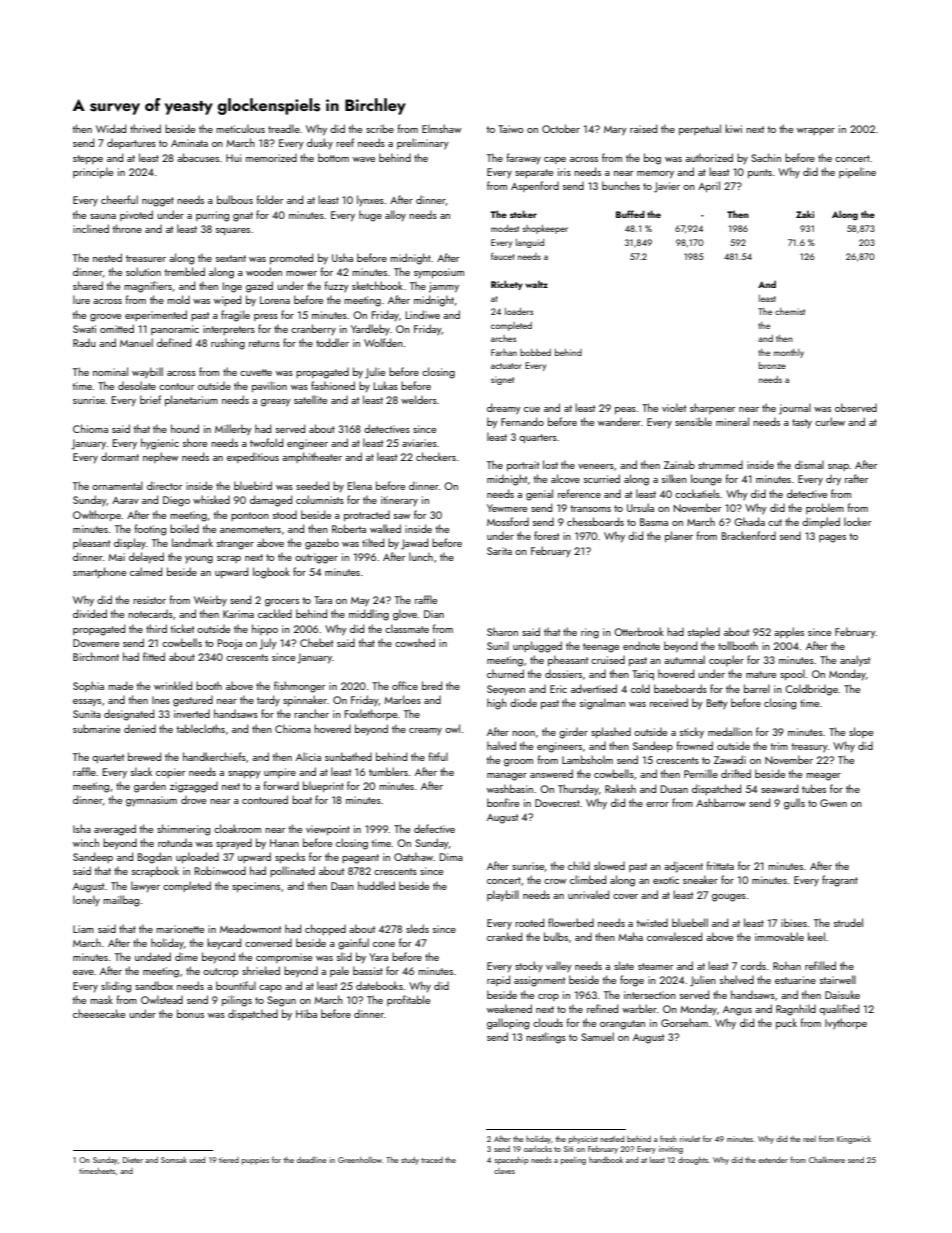 The width and height of the screenshot is (952, 1233). What do you see at coordinates (305, 700) in the screenshot?
I see `spinnaker` at bounding box center [305, 700].
